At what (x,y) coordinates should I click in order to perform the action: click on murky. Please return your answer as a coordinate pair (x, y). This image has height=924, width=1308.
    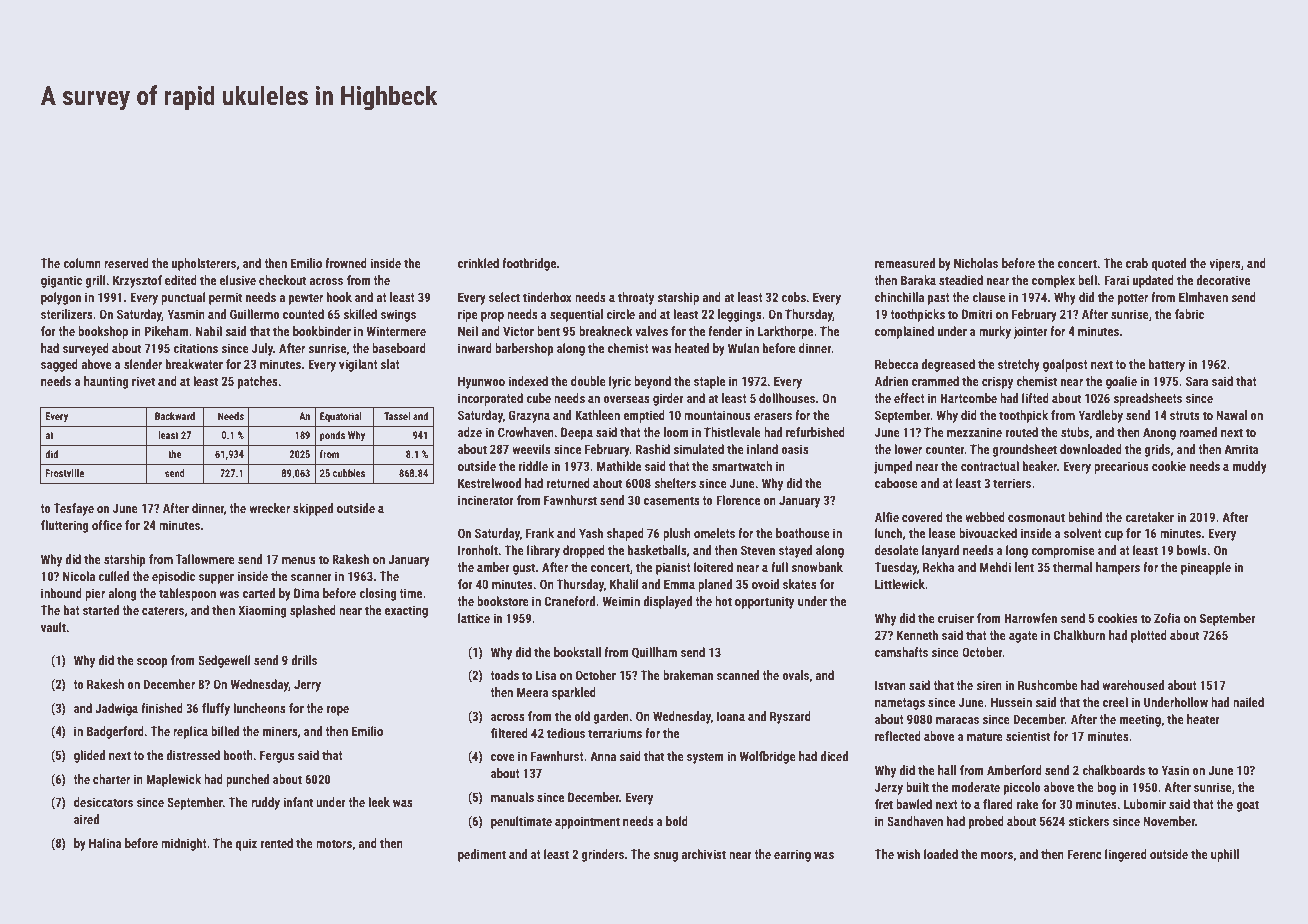
    Looking at the image, I should click on (995, 332).
